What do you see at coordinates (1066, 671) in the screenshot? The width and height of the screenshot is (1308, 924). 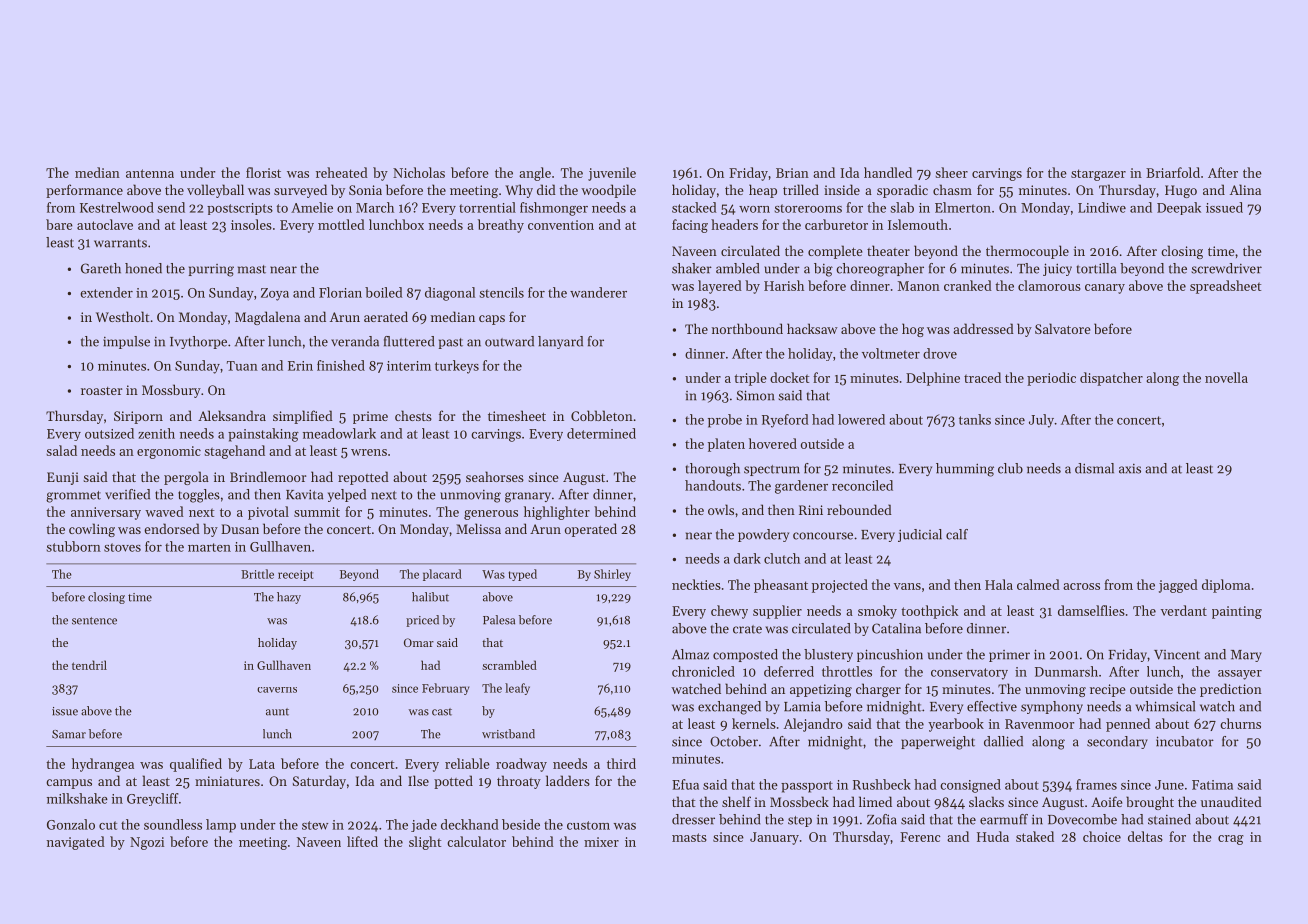 I see `Dunmarsh` at bounding box center [1066, 671].
